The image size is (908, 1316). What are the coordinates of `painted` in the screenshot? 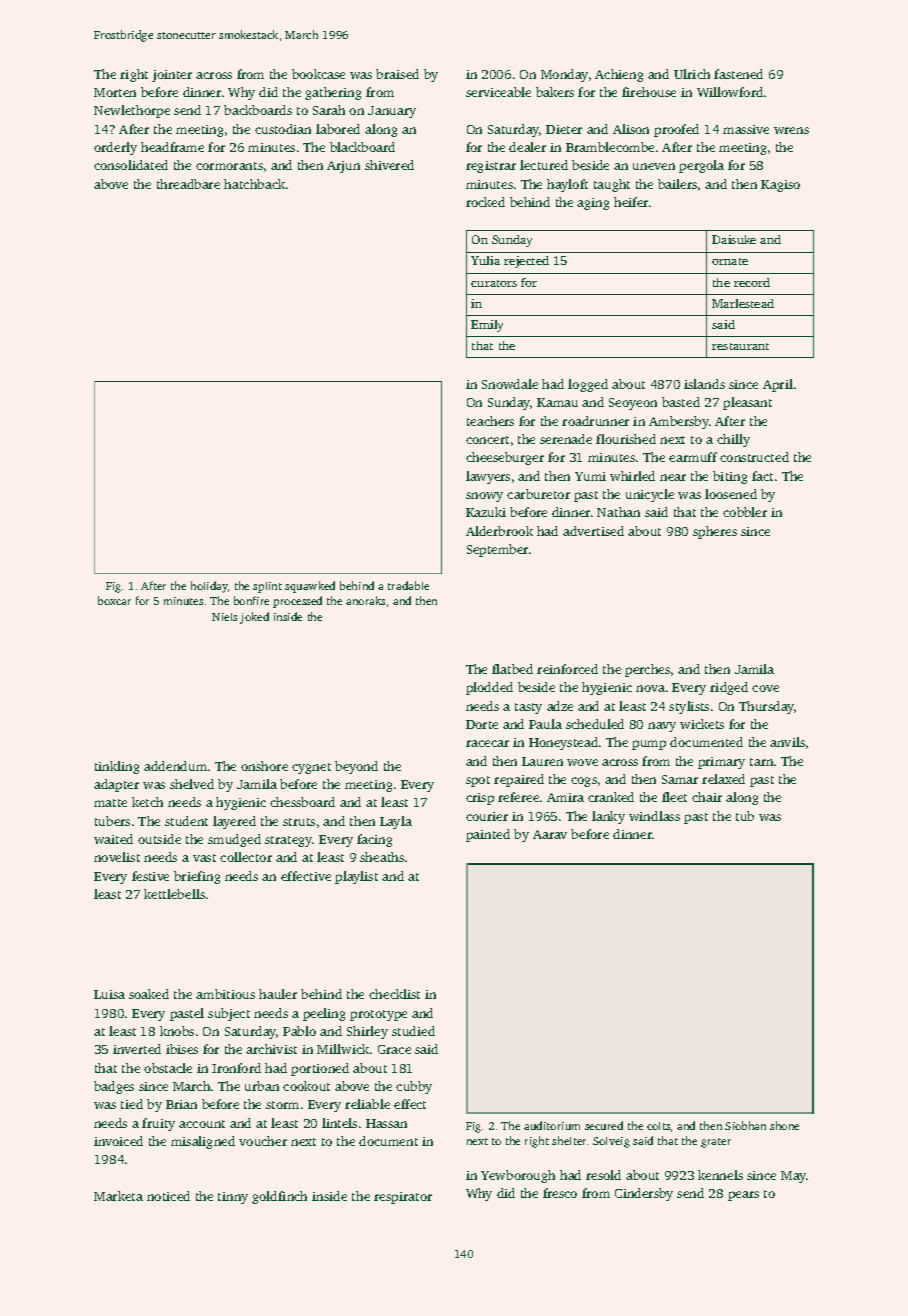 It's located at (488, 835).
